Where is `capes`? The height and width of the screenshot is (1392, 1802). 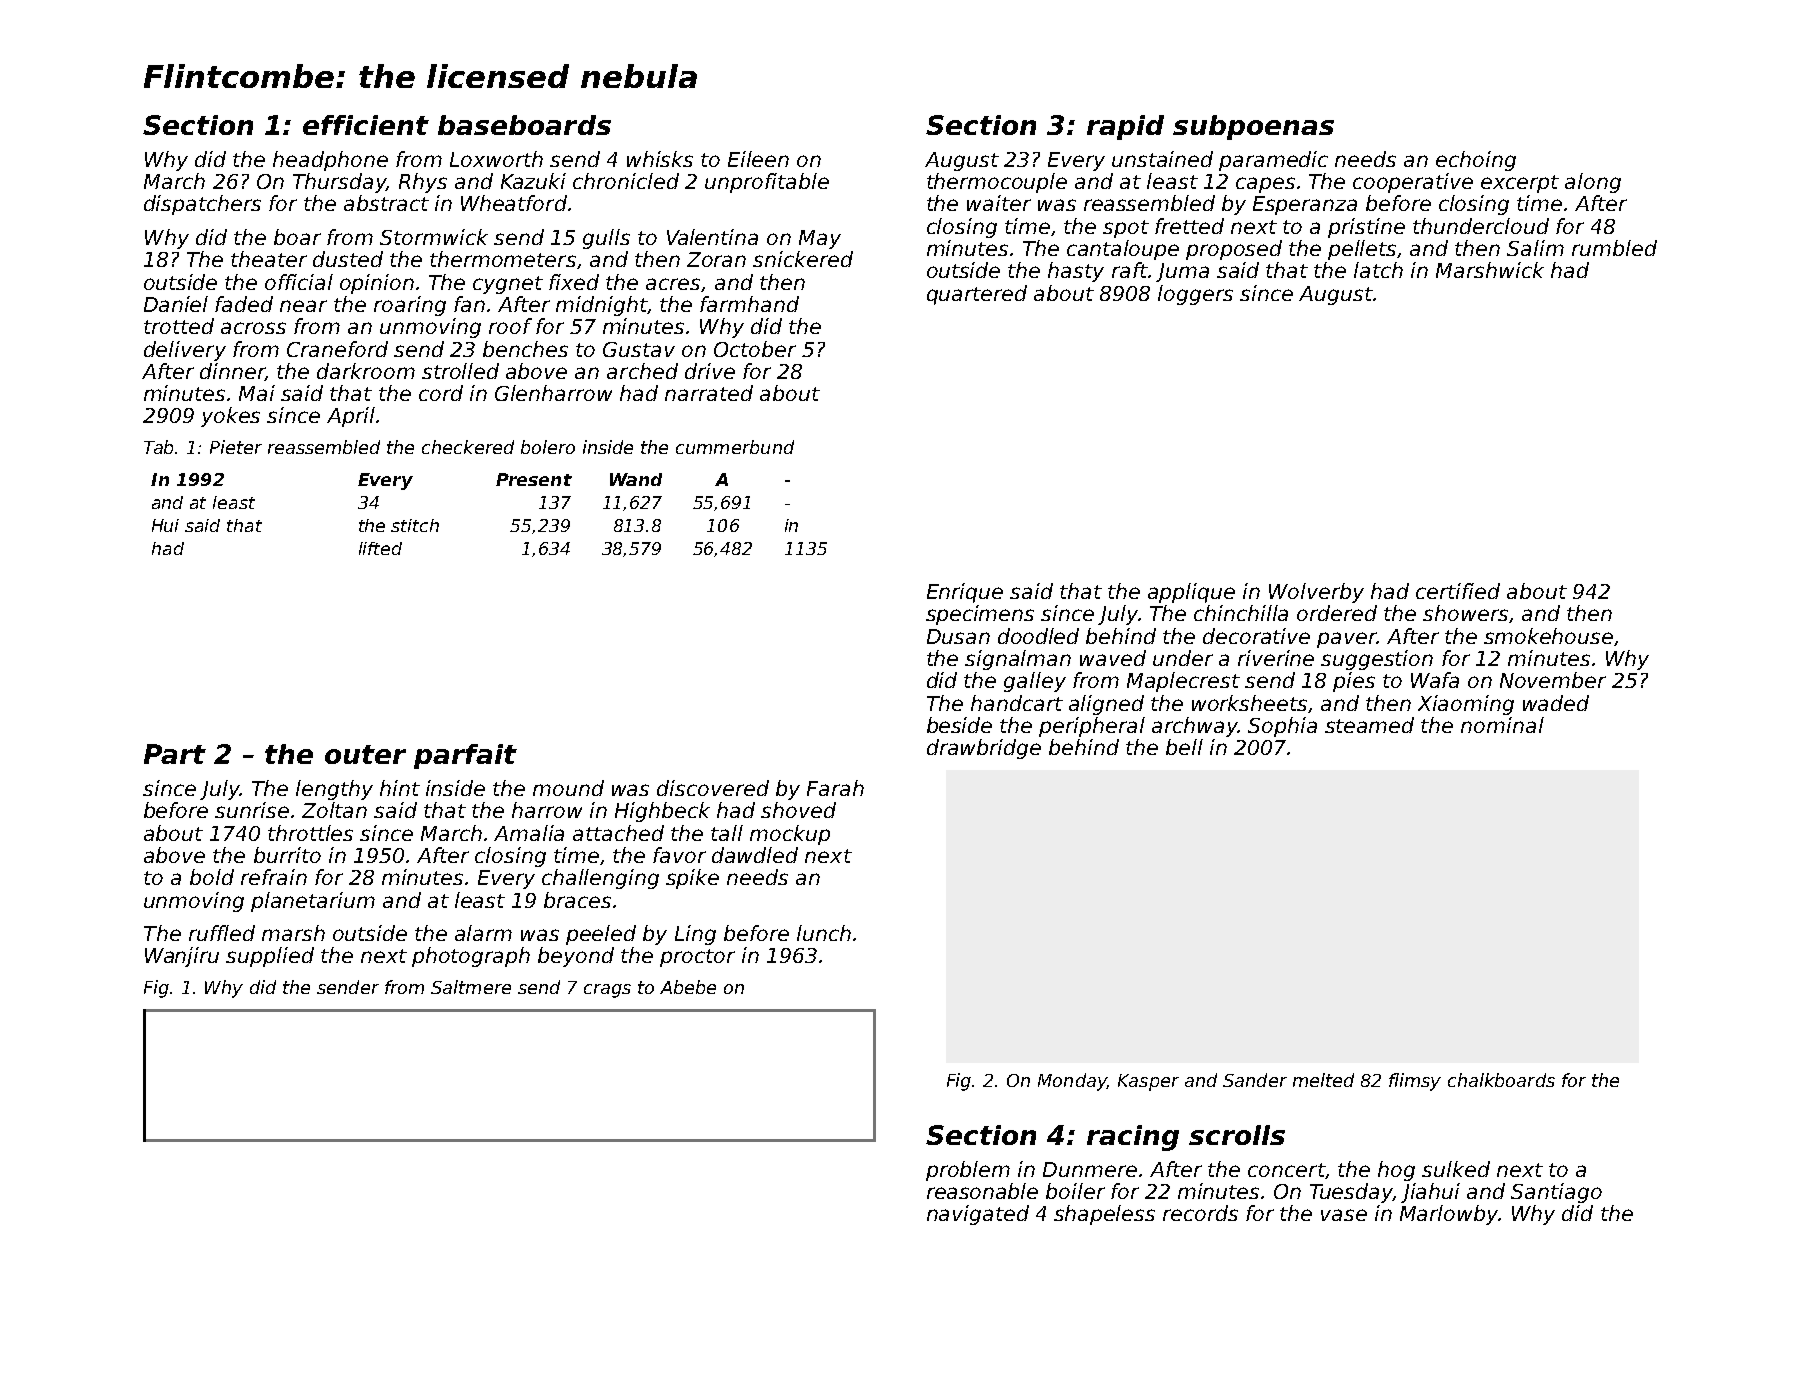 capes is located at coordinates (1265, 185).
